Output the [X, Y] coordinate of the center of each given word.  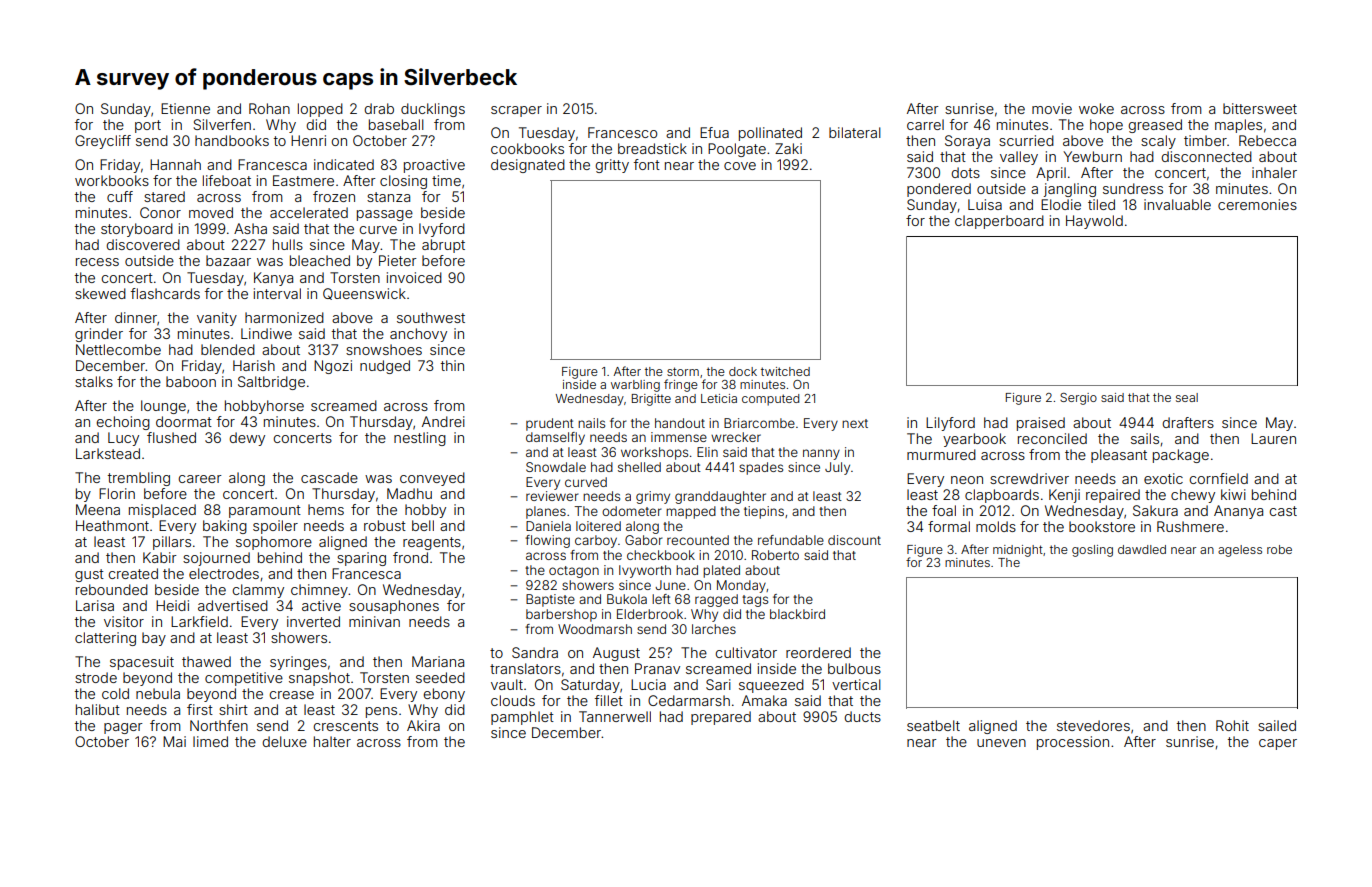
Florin [117, 493]
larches [714, 629]
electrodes [224, 573]
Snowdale [556, 467]
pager [123, 728]
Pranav [657, 668]
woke [1096, 108]
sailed [1277, 725]
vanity [217, 319]
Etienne [185, 108]
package [1181, 456]
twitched [785, 371]
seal [1187, 397]
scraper [516, 111]
